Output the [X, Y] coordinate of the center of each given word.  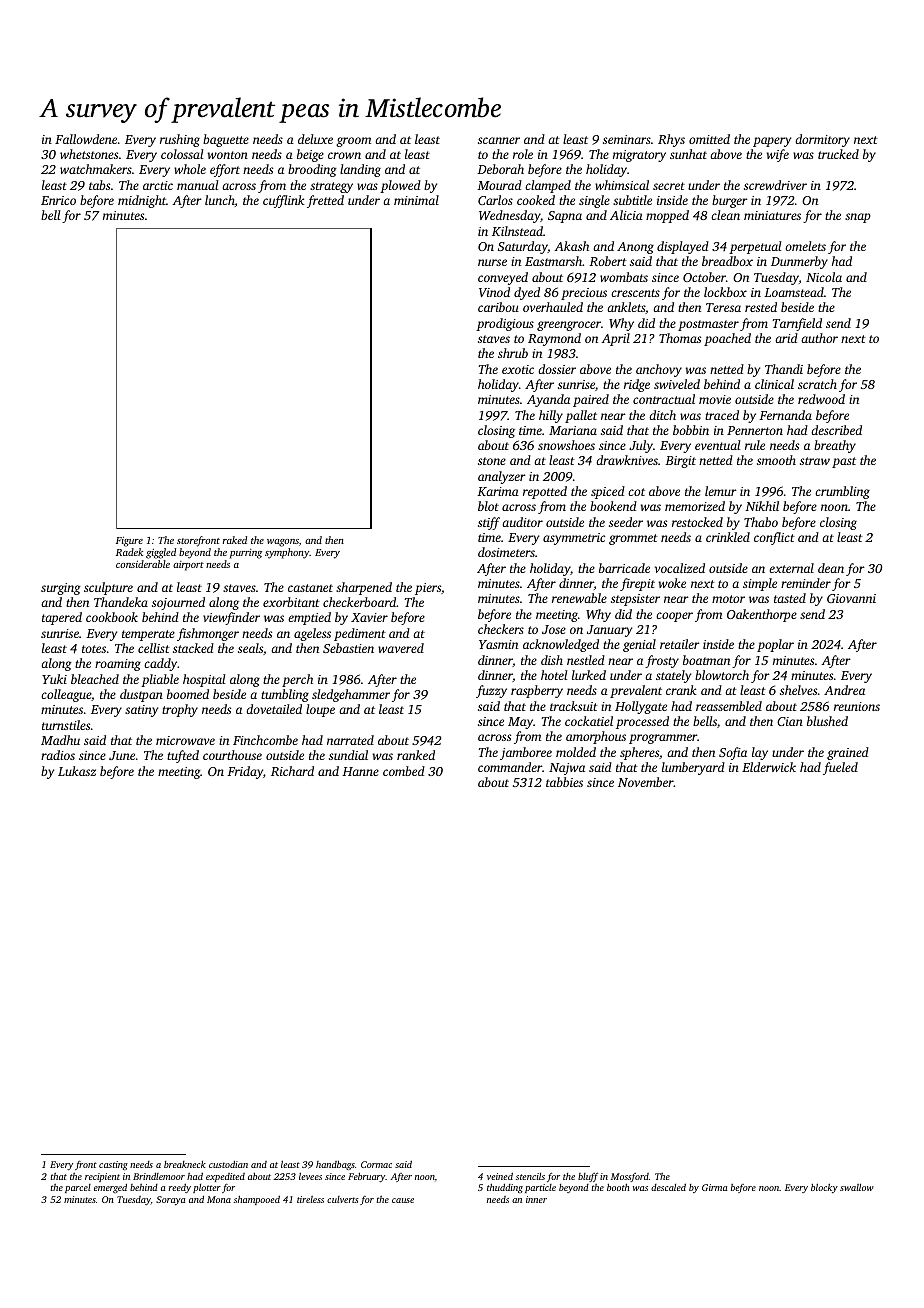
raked [235, 540]
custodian [228, 1164]
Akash [571, 246]
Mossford [630, 1178]
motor [728, 599]
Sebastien [348, 648]
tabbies [564, 782]
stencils [530, 1176]
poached [727, 339]
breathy [835, 446]
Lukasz [77, 771]
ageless [312, 634]
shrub [513, 353]
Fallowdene [86, 139]
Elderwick [769, 767]
